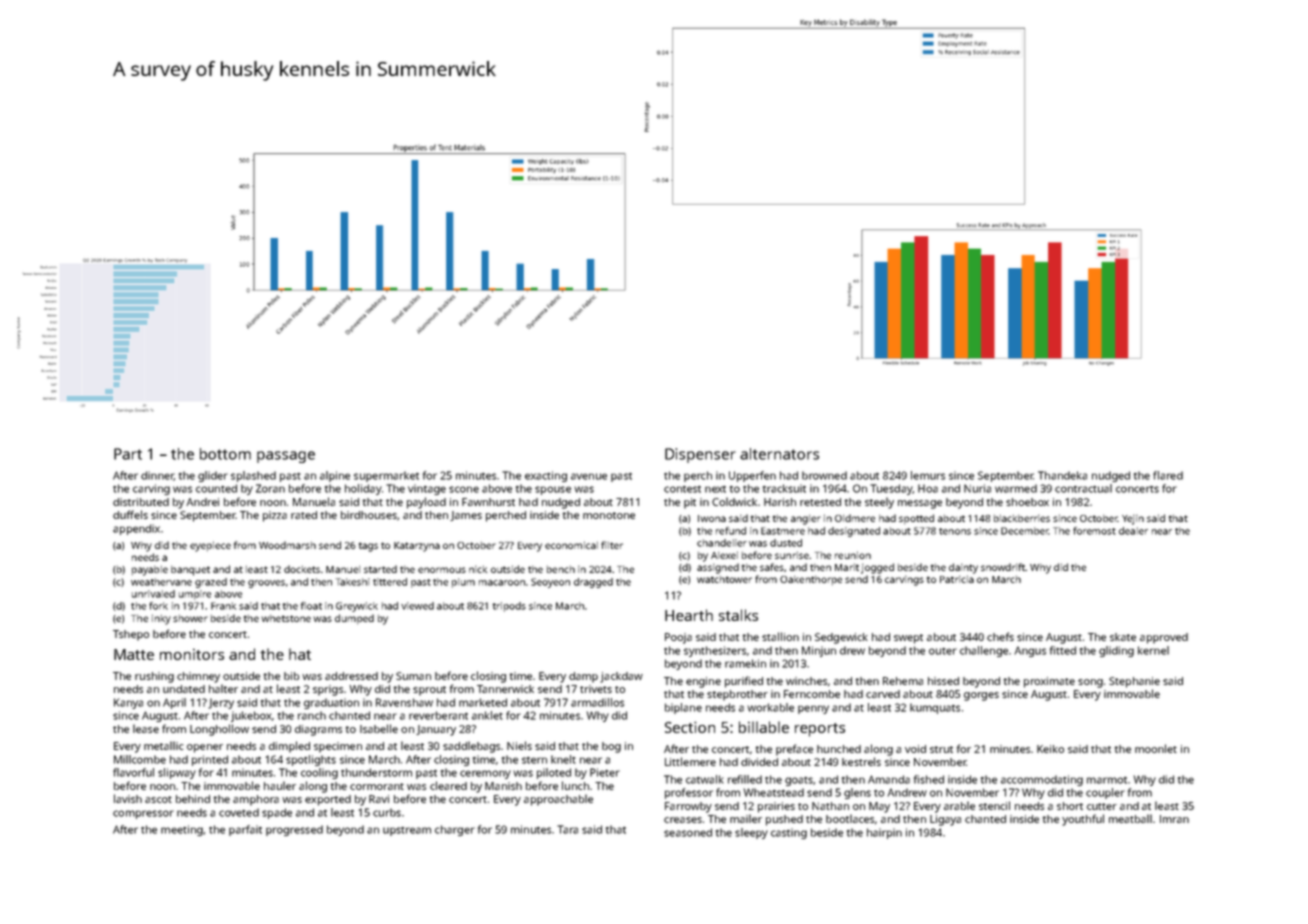  Describe the element at coordinates (354, 619) in the screenshot. I see `dumped` at that location.
